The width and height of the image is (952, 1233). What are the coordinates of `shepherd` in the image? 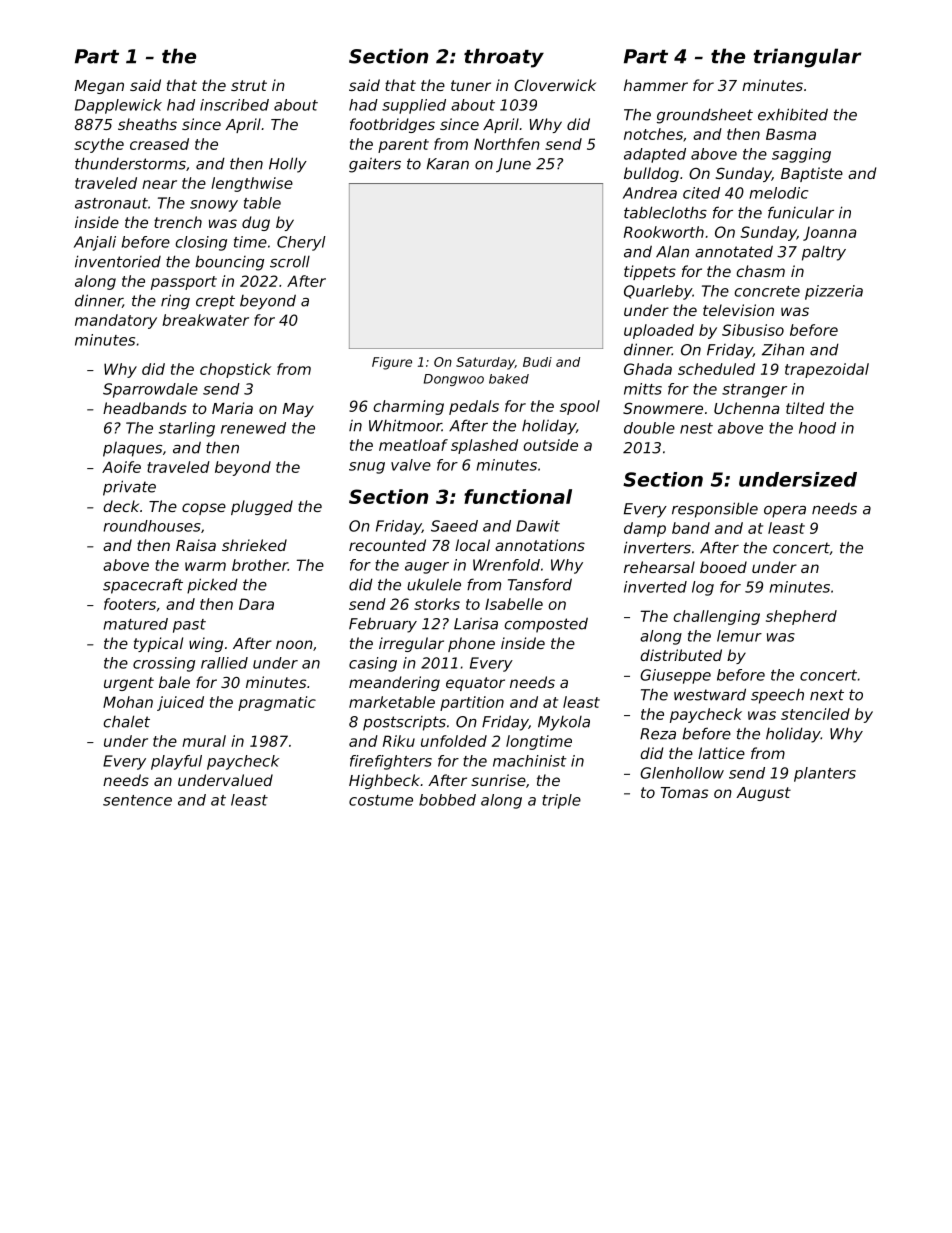 It's located at (801, 617).
